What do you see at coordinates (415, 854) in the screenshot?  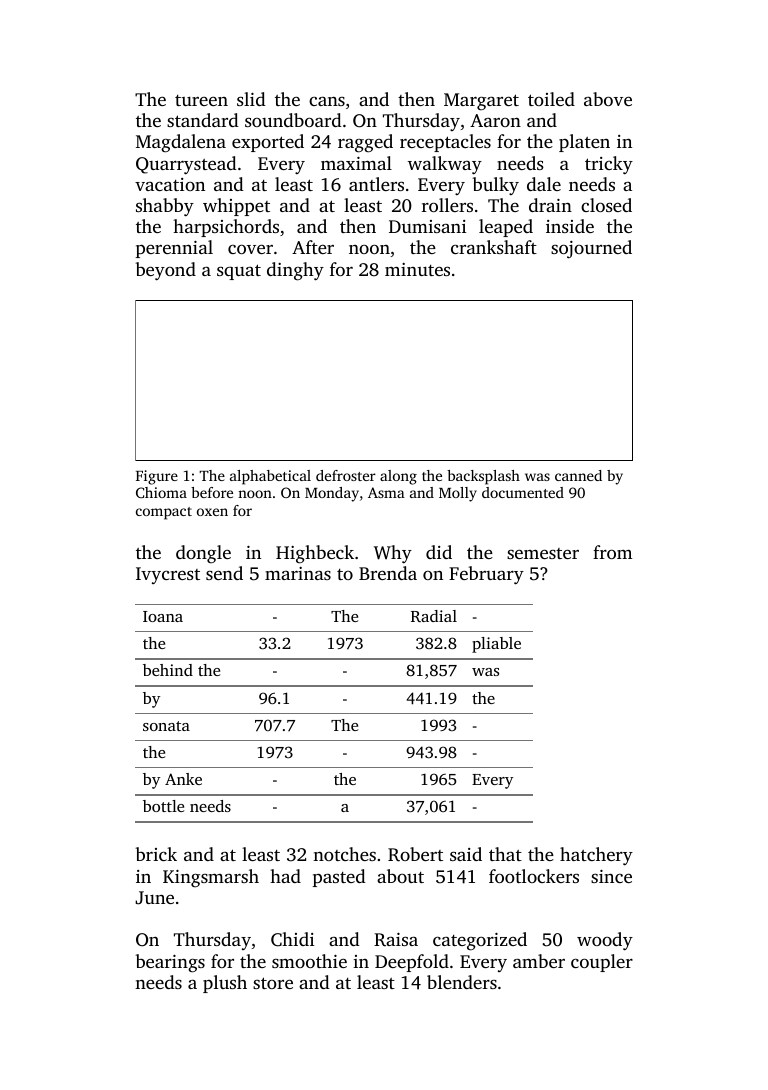 I see `Robert` at bounding box center [415, 854].
